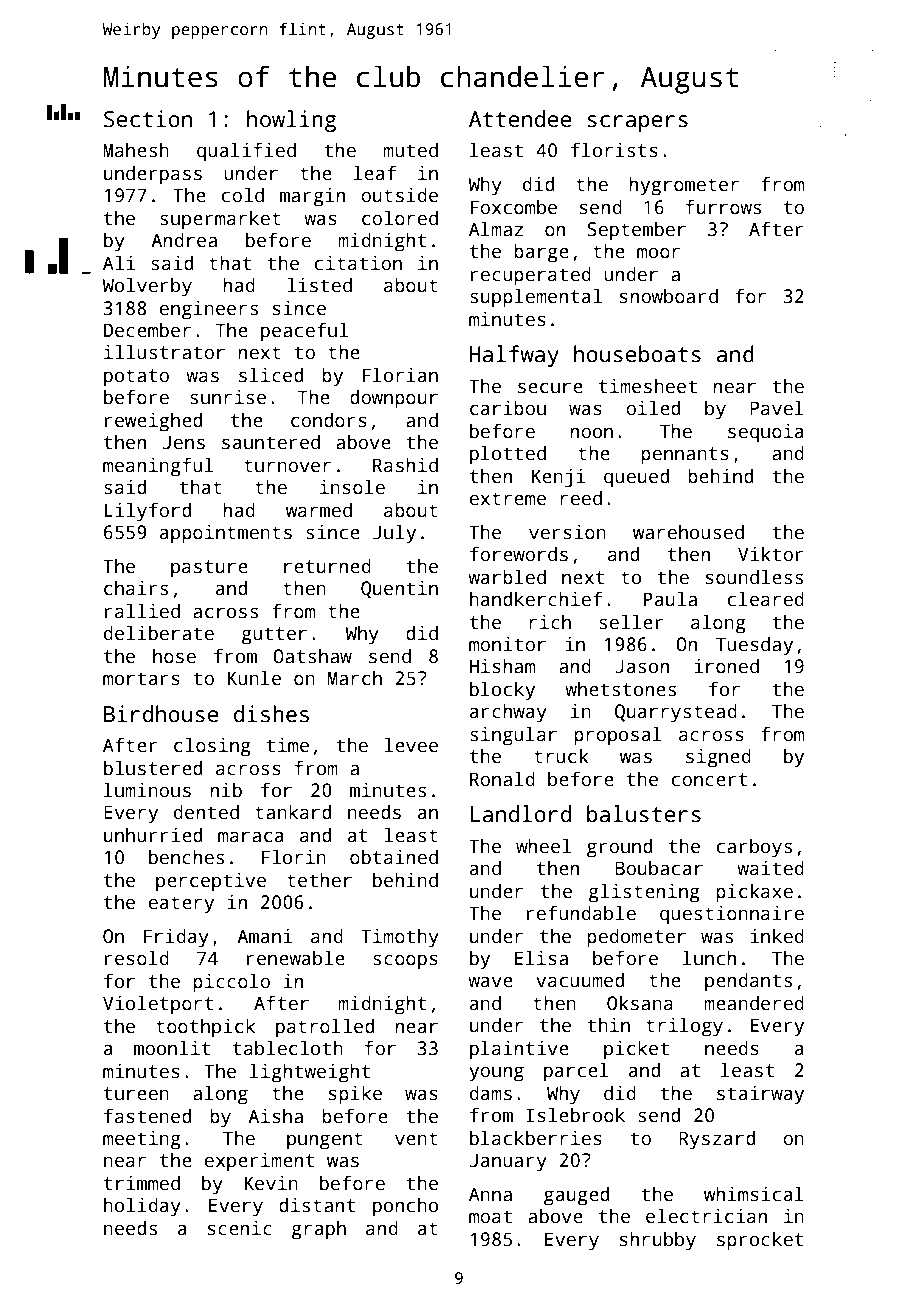  I want to click on gutter, so click(274, 636).
